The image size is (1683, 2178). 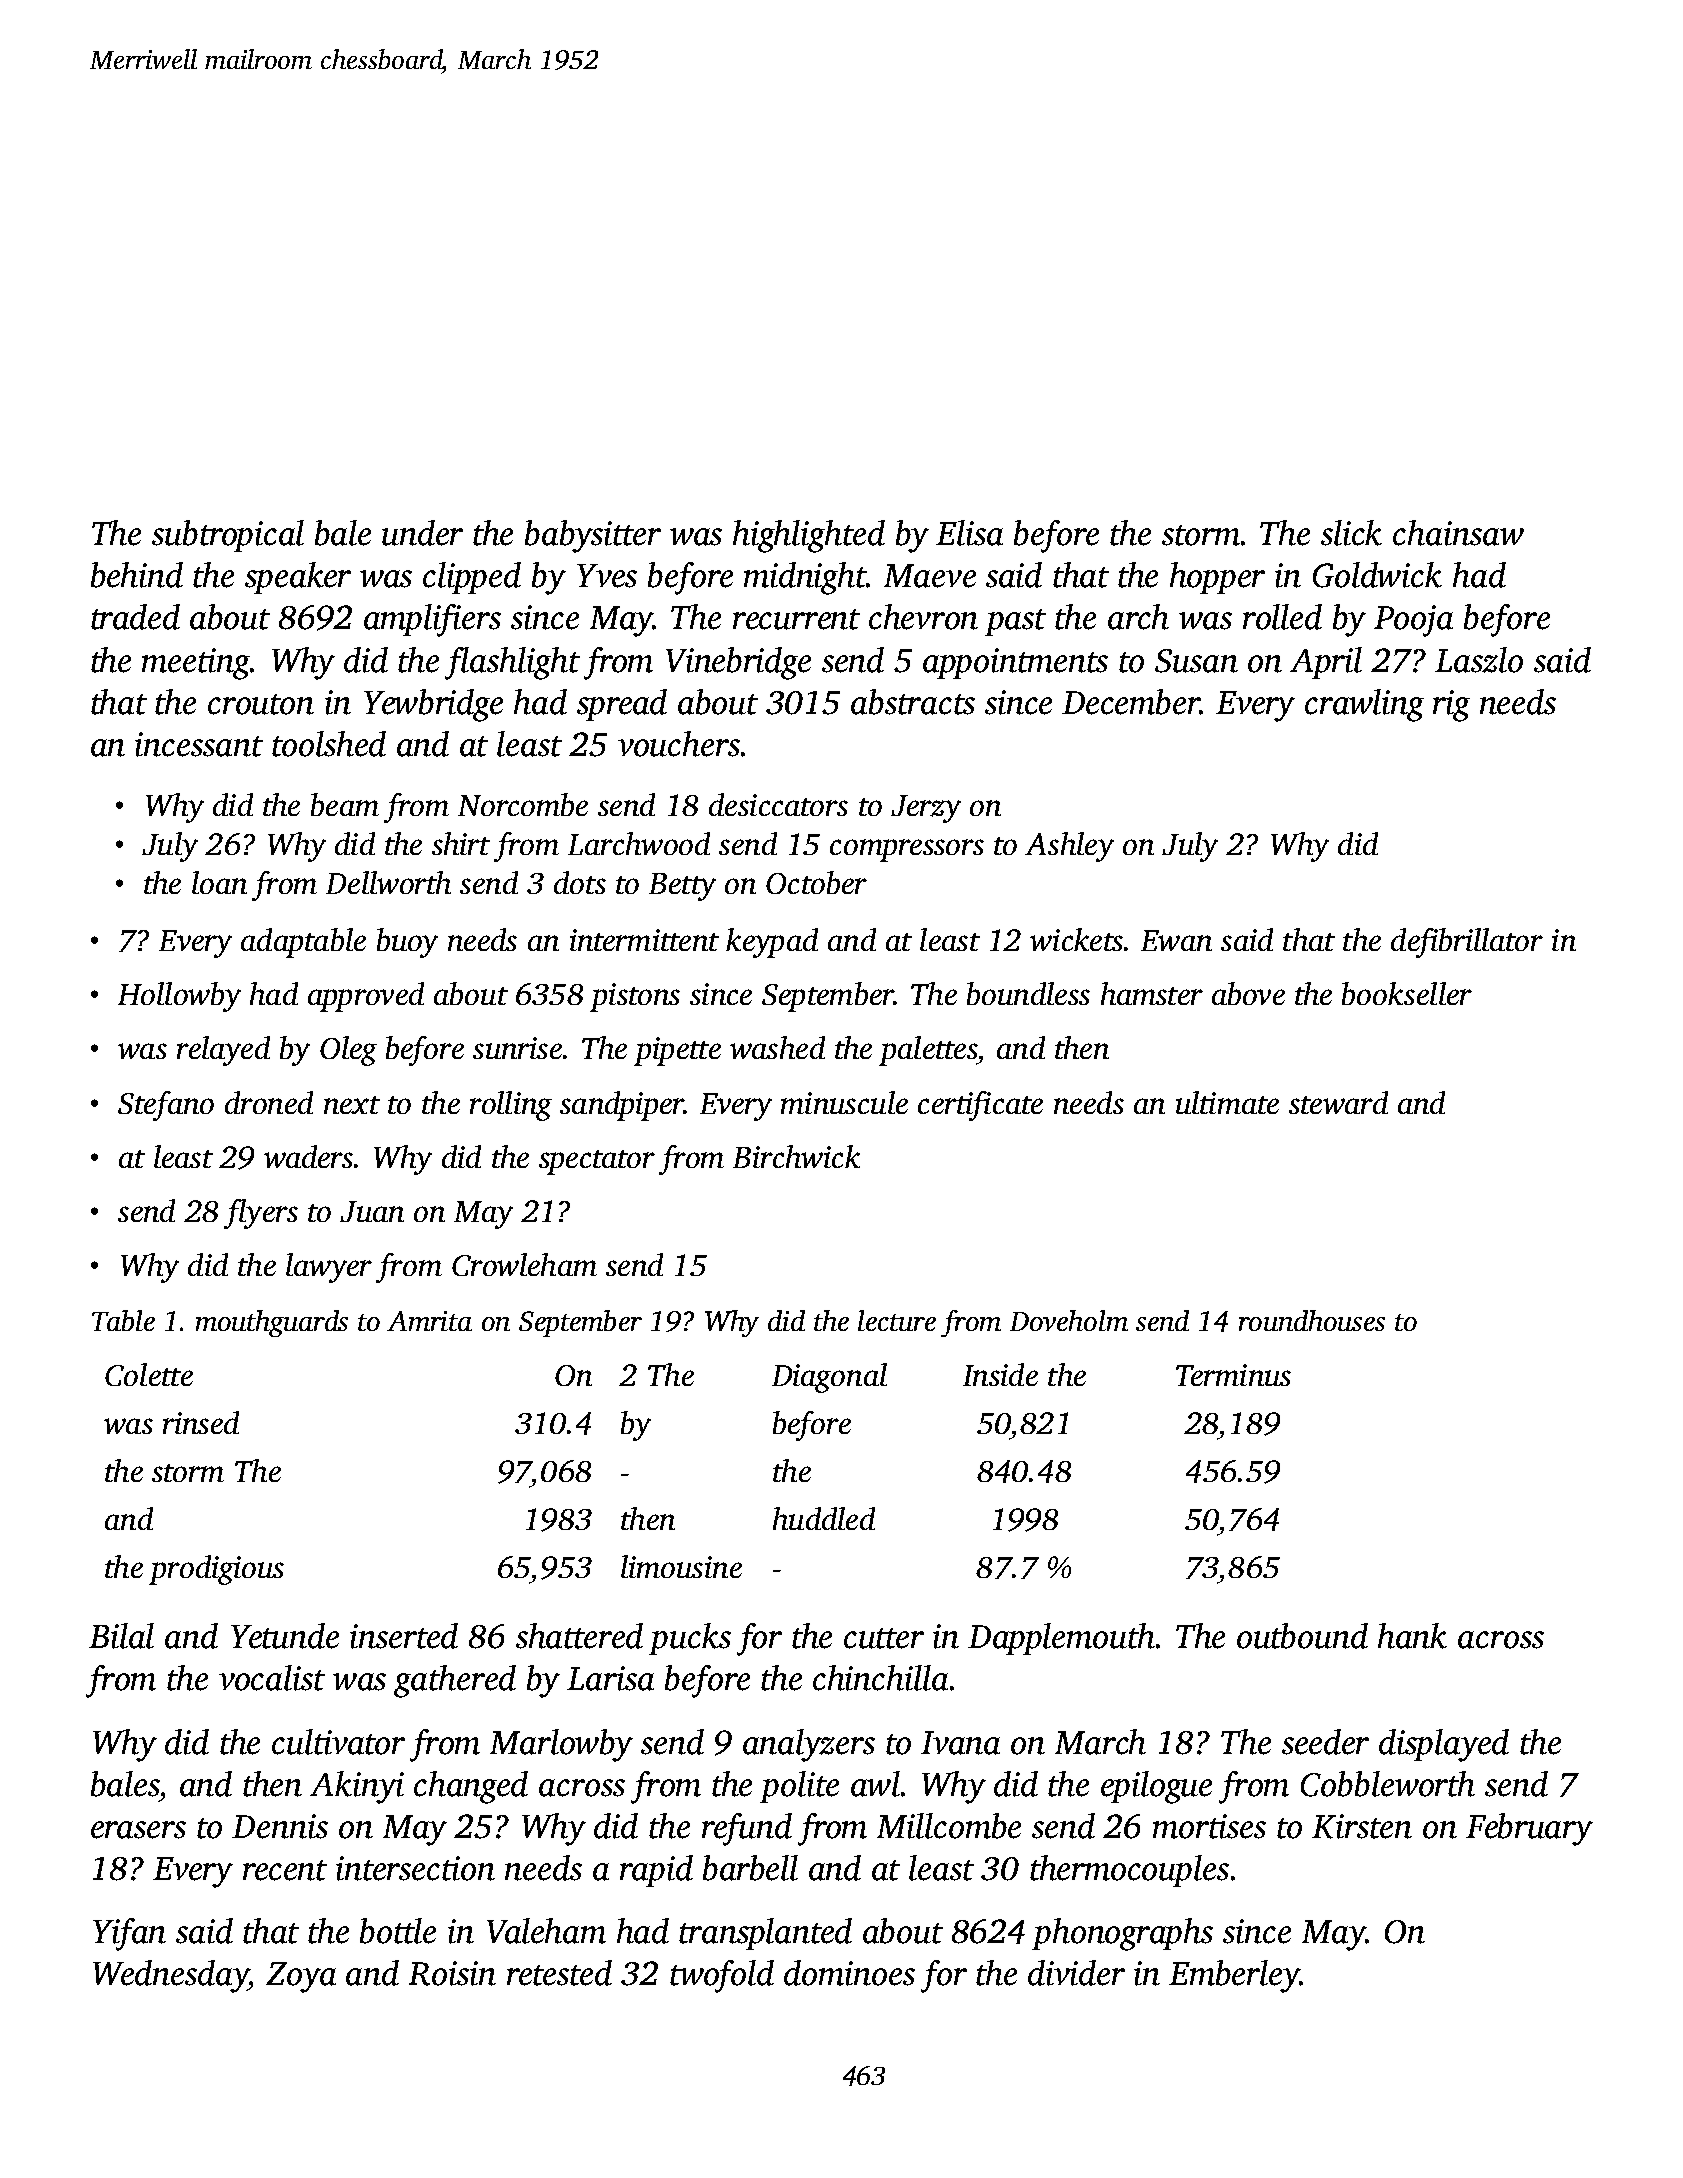 What do you see at coordinates (561, 1745) in the document?
I see `Marlowby` at bounding box center [561, 1745].
